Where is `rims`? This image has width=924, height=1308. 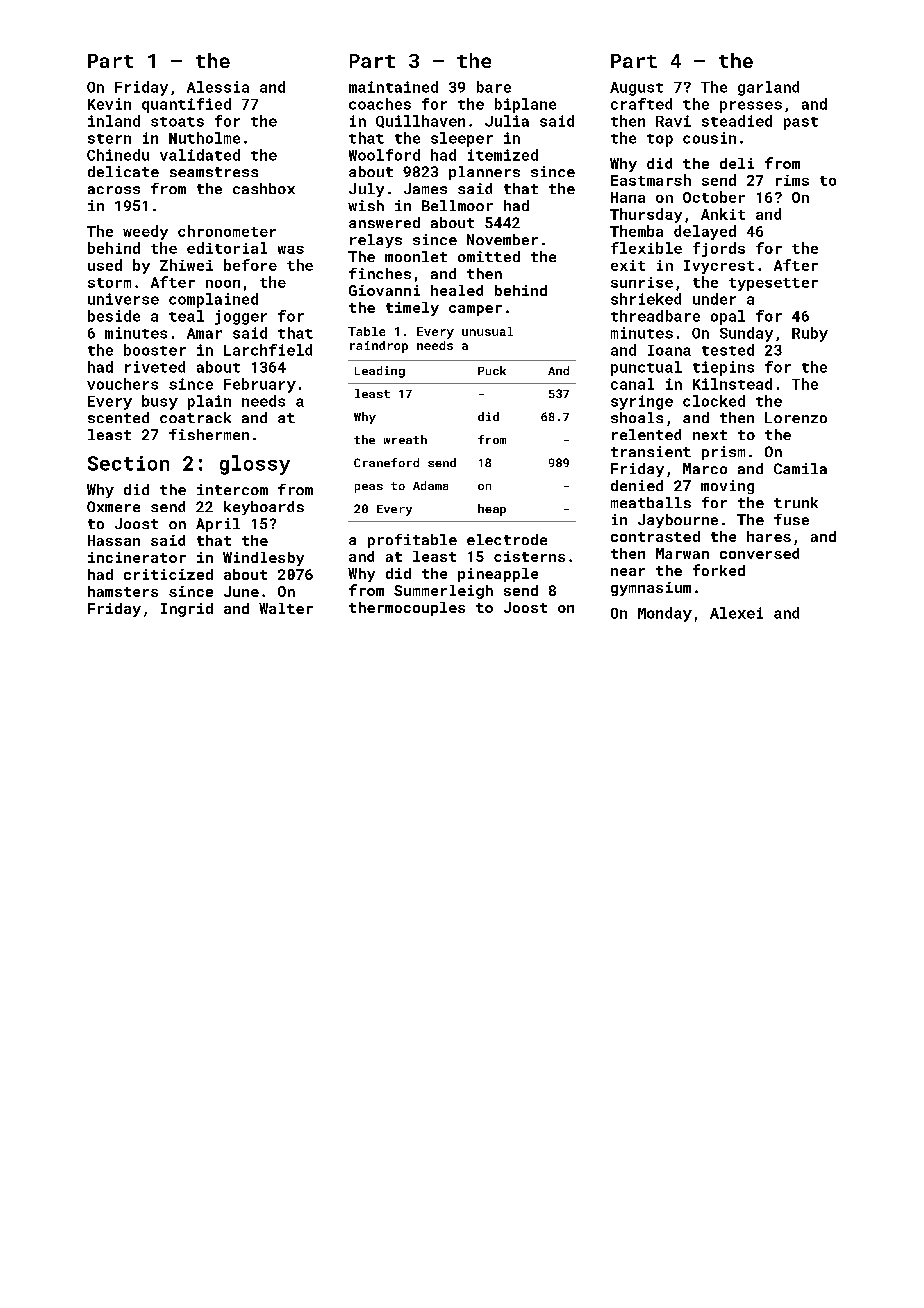
rims is located at coordinates (792, 180).
